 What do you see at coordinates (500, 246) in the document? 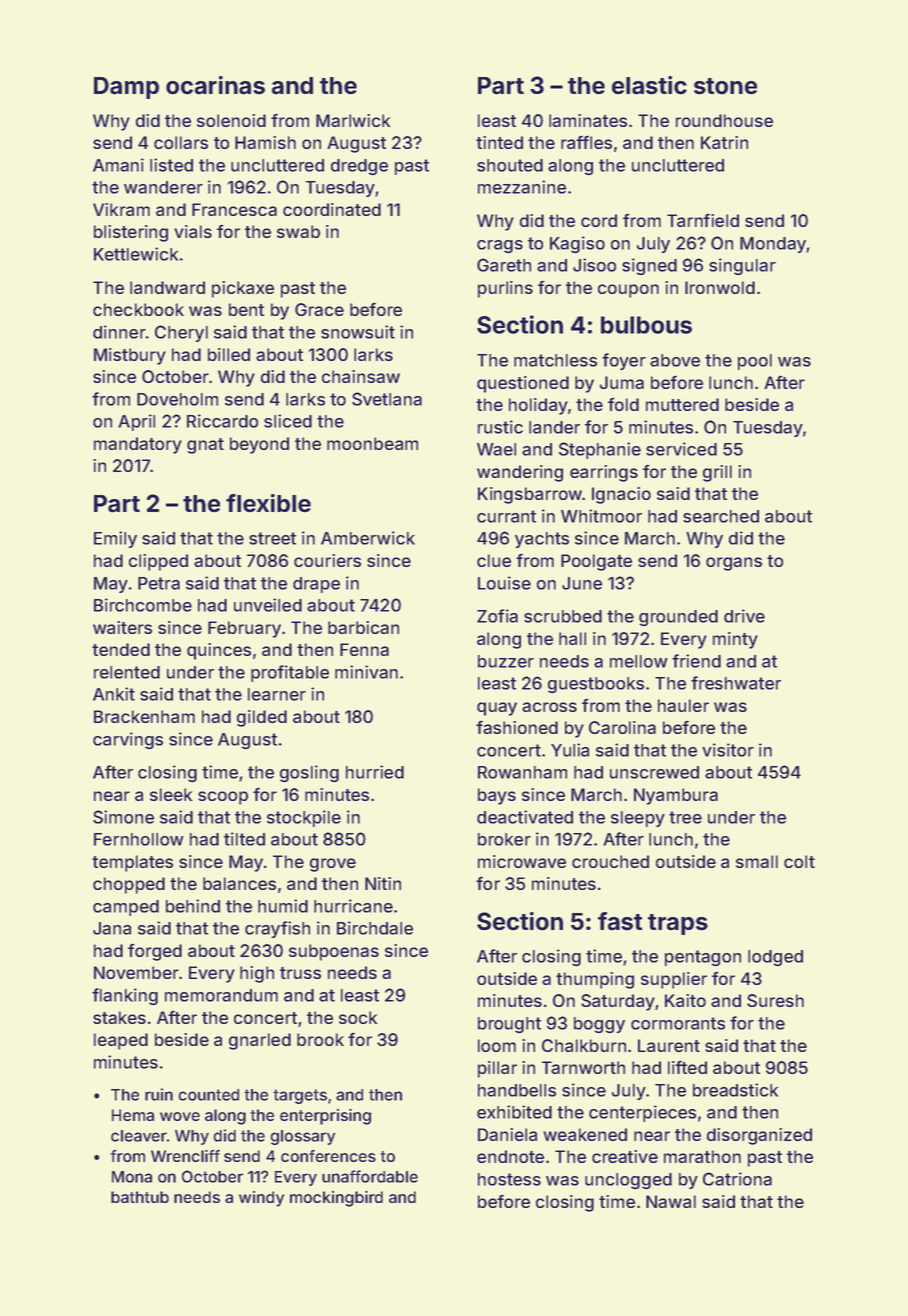
I see `crags` at bounding box center [500, 246].
